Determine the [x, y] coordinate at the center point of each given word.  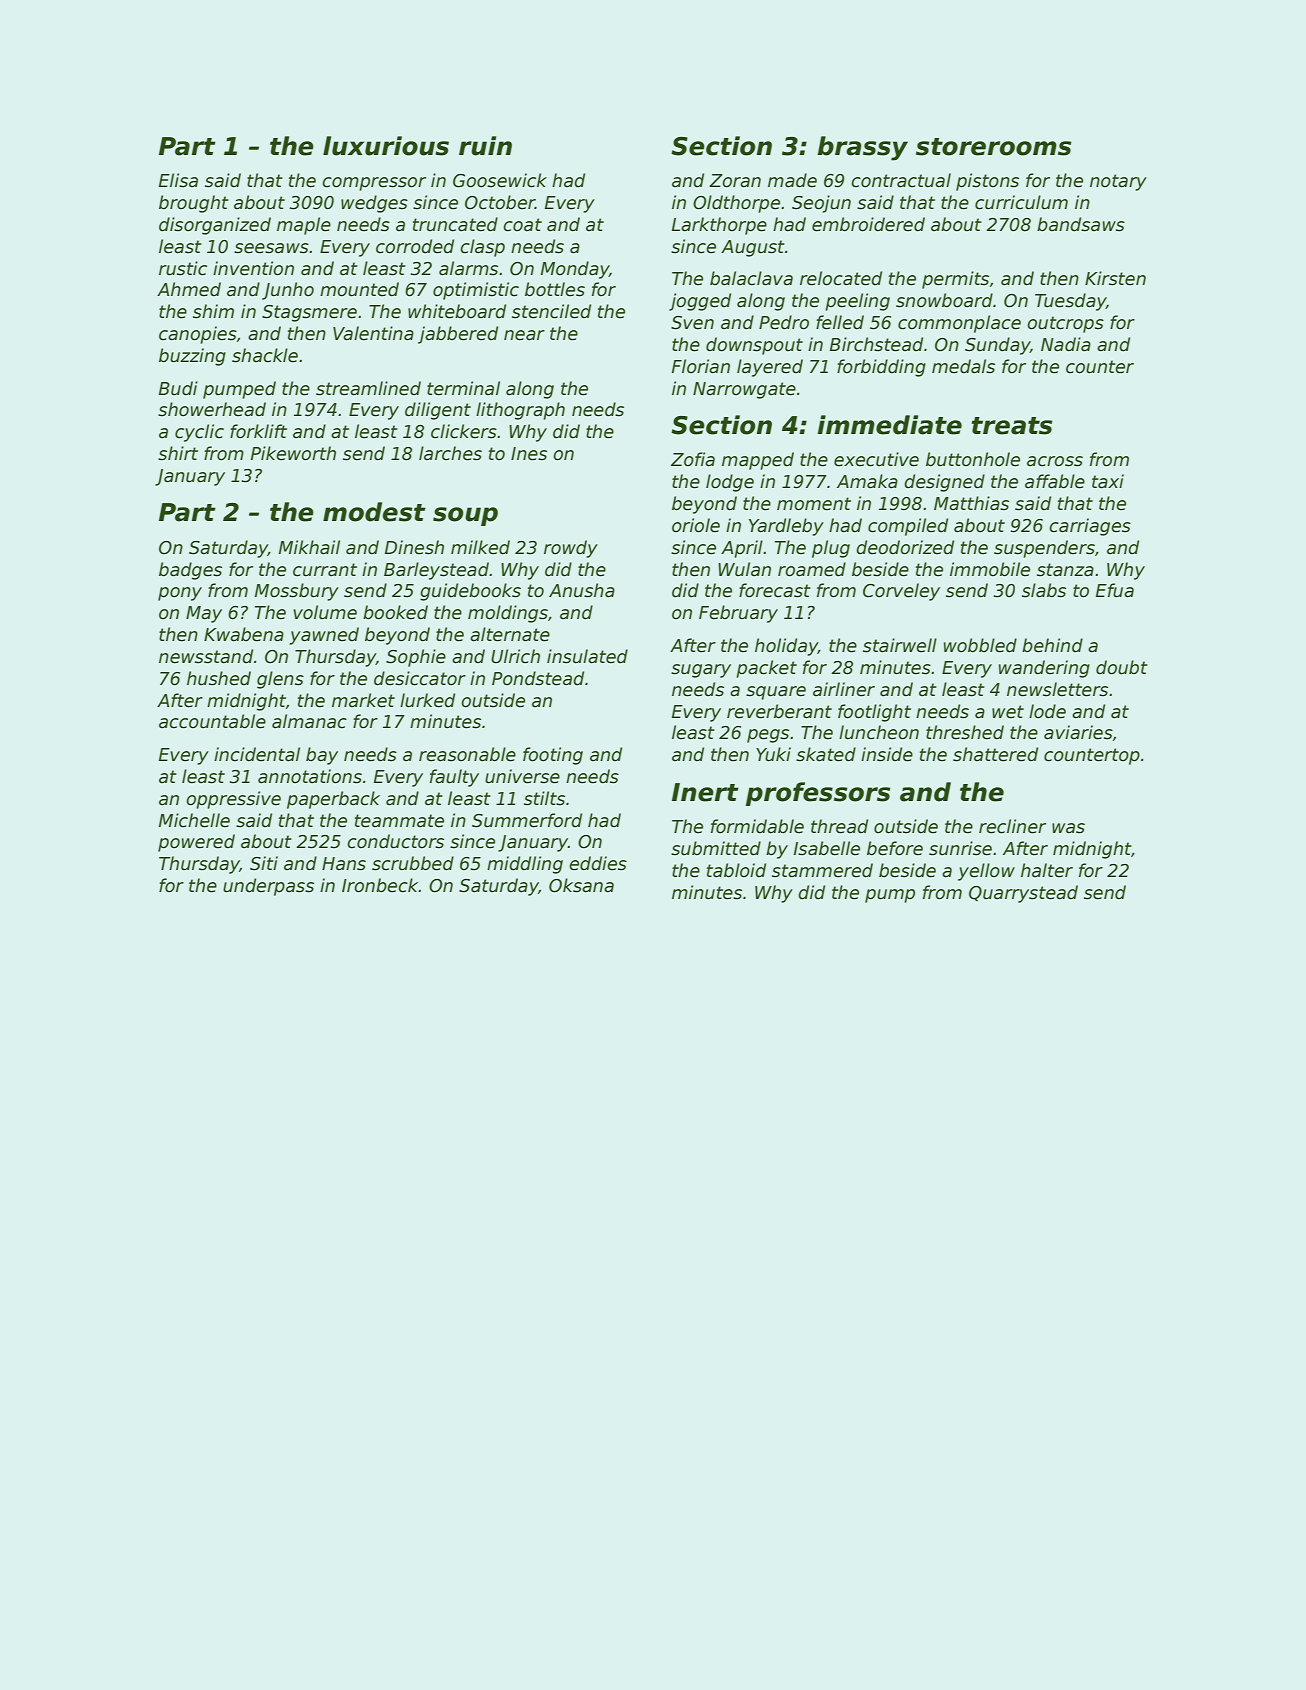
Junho [288, 291]
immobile [990, 569]
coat [522, 225]
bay [322, 756]
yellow [986, 872]
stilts [544, 798]
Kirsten [1115, 278]
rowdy [571, 549]
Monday [575, 270]
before [895, 848]
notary [1118, 182]
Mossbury [297, 592]
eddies [598, 863]
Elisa [178, 180]
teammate [399, 821]
